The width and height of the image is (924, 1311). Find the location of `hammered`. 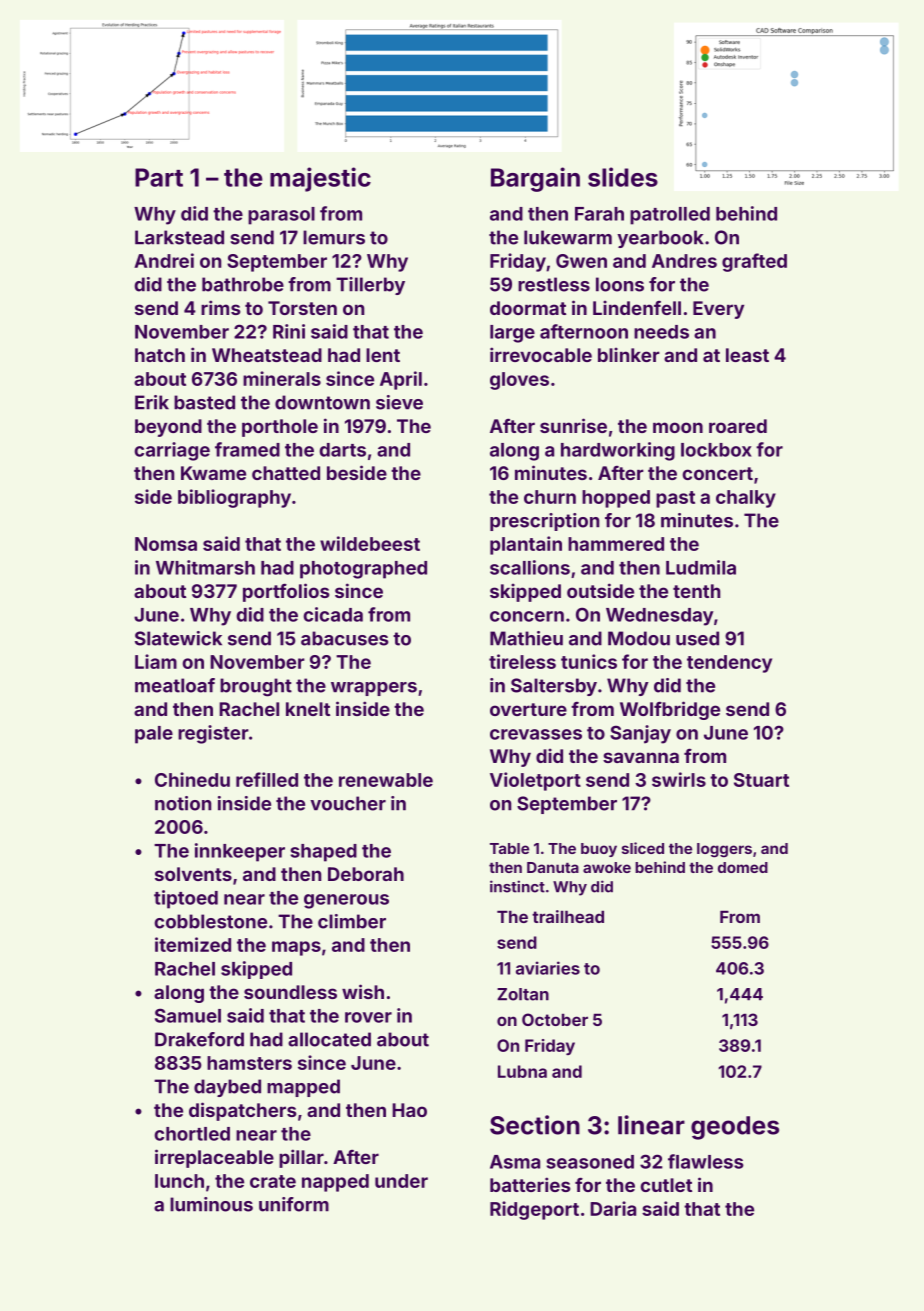

hammered is located at coordinates (616, 544).
